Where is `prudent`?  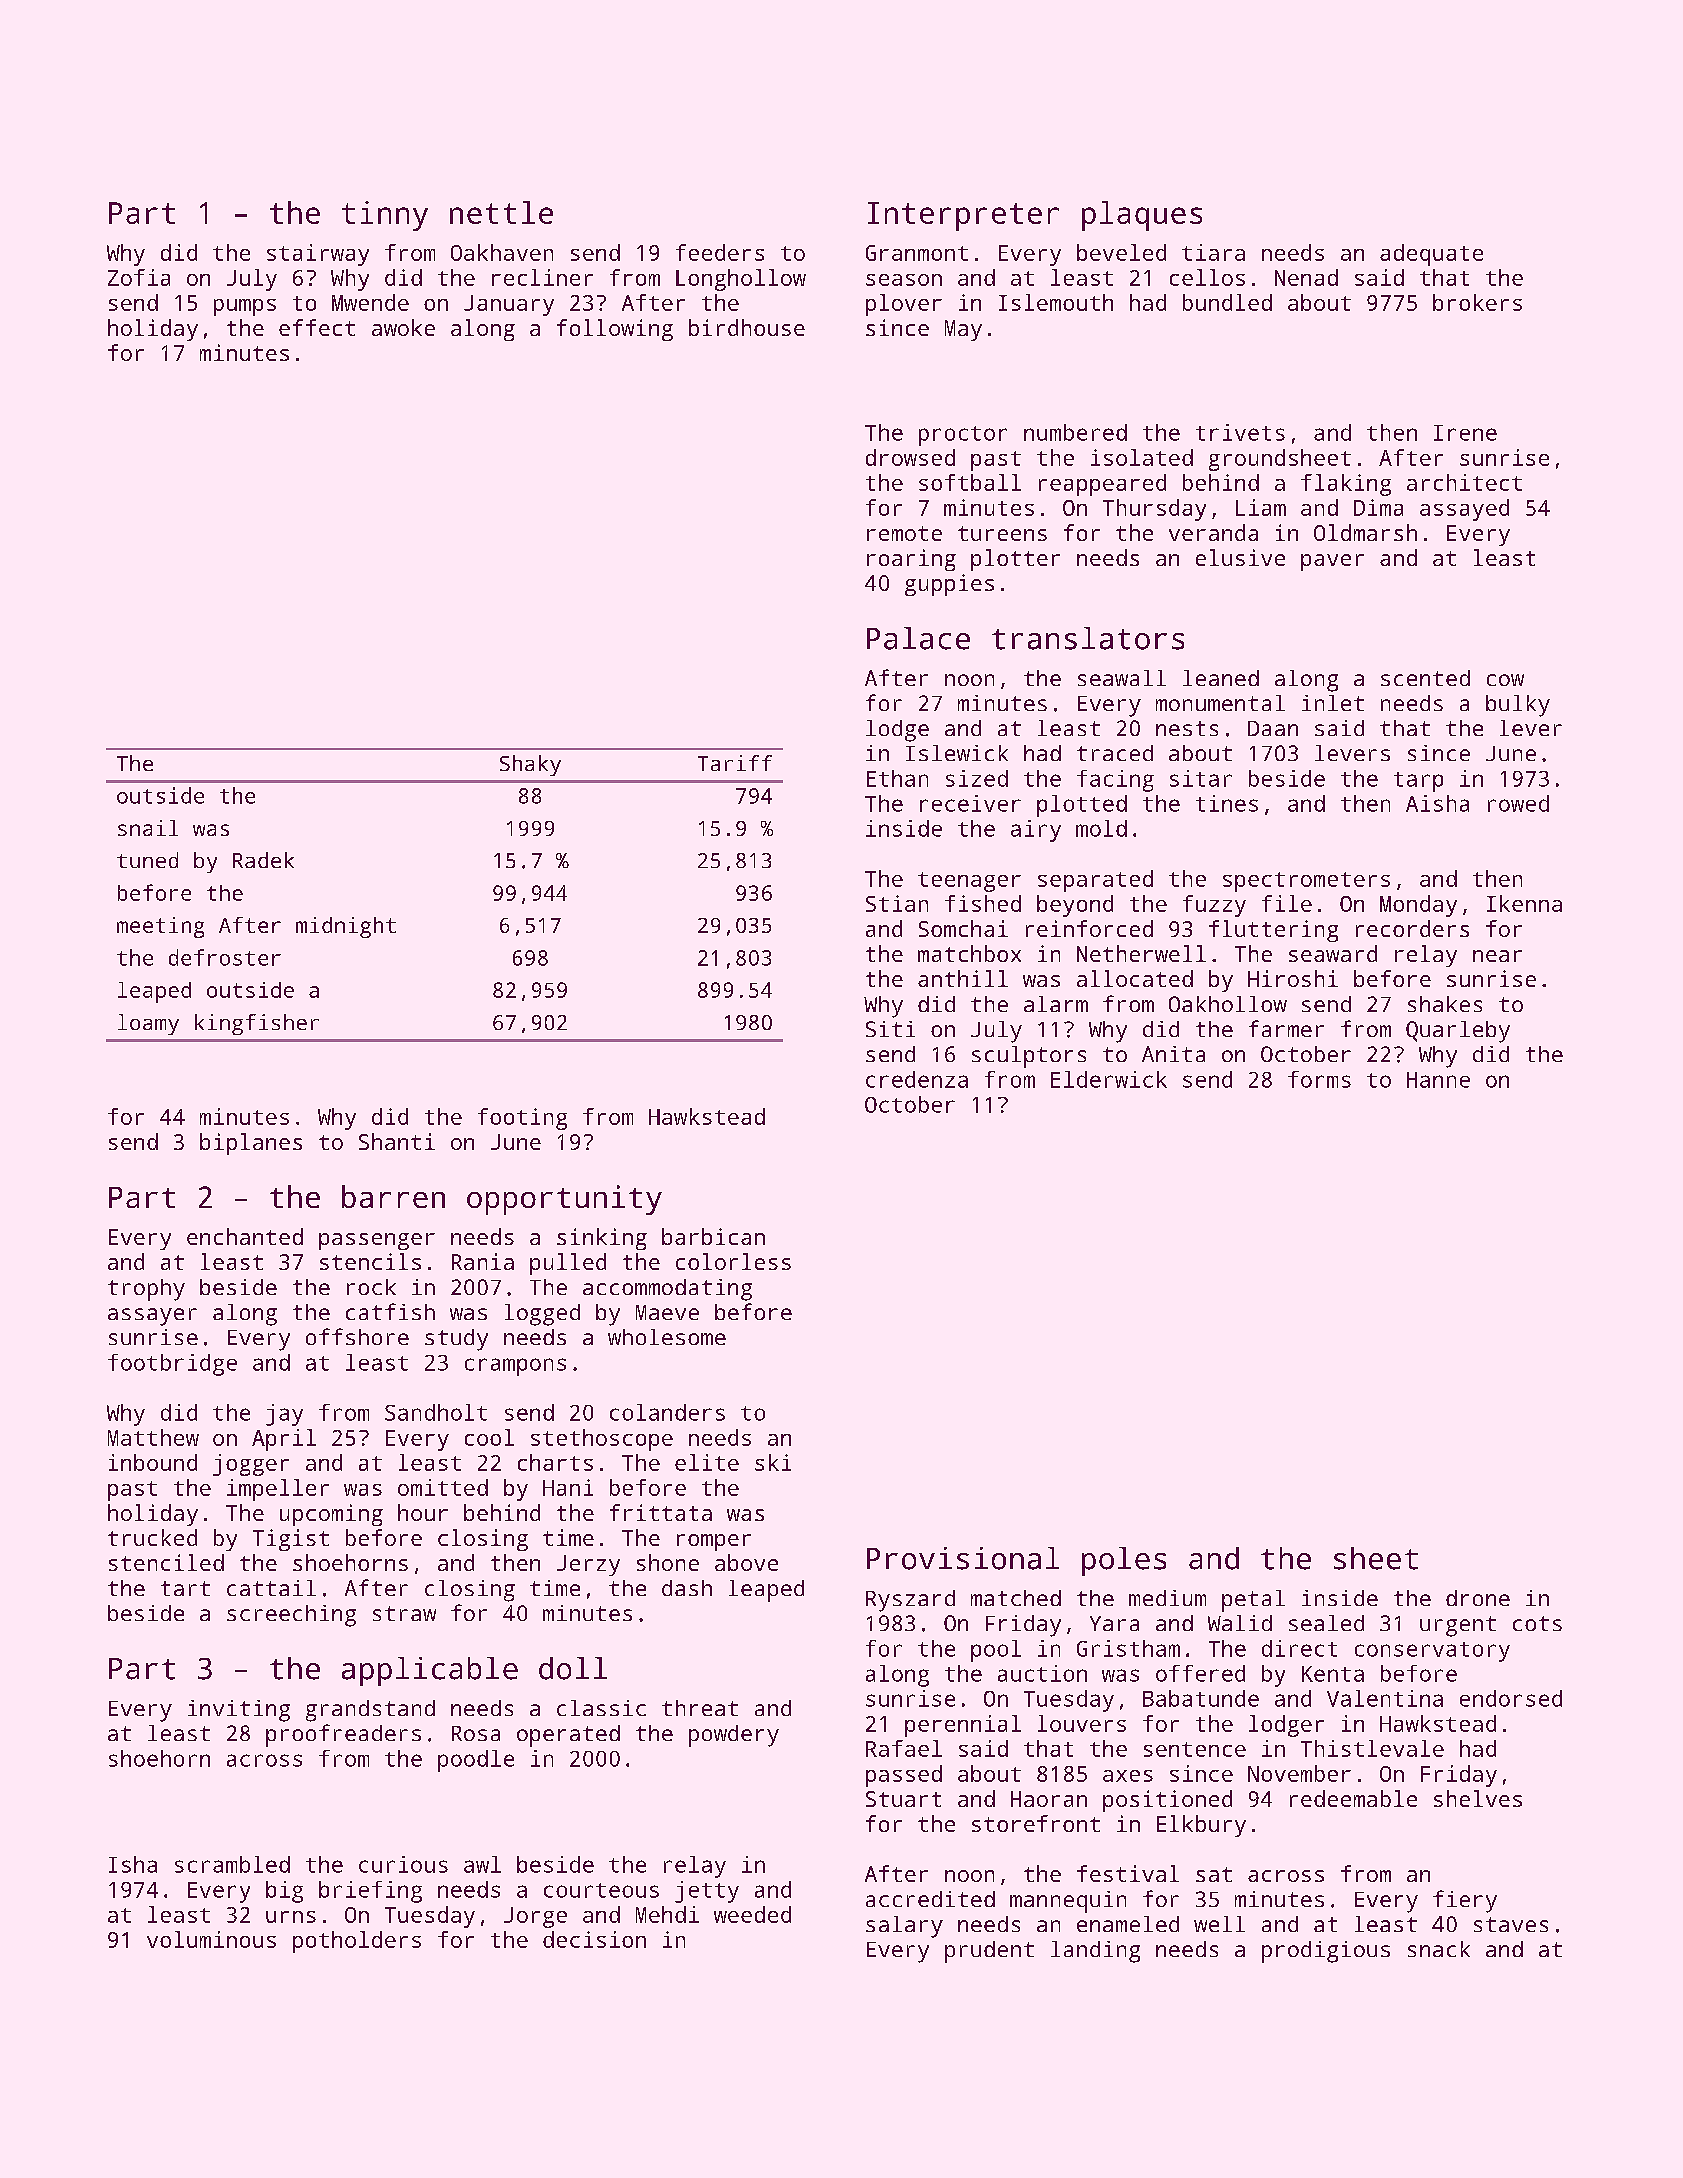 prudent is located at coordinates (989, 1952).
